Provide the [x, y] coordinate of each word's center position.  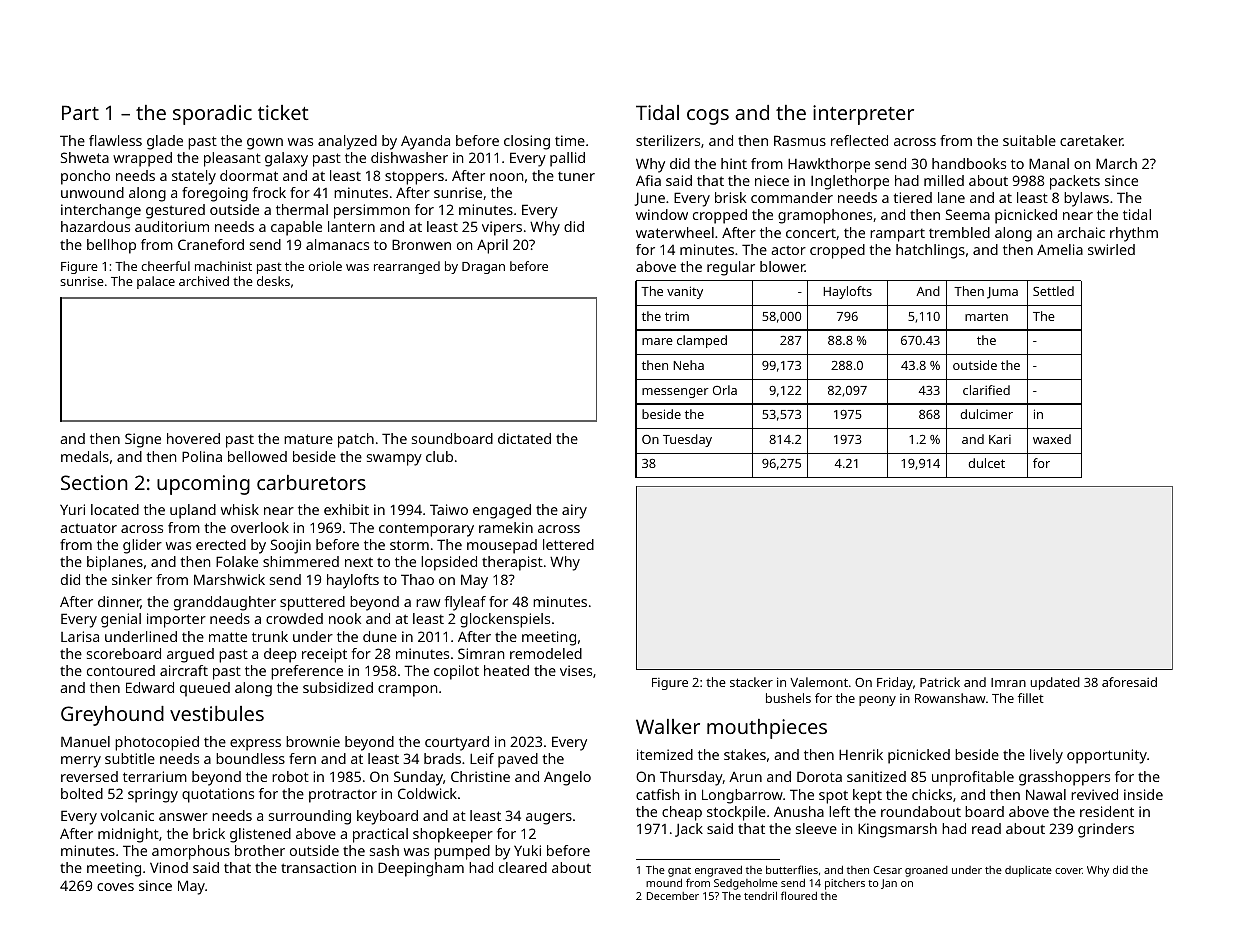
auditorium [172, 226]
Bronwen [421, 244]
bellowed [257, 456]
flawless [115, 140]
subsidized [338, 687]
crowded [294, 618]
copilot [456, 672]
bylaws [1086, 199]
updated [1055, 683]
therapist [512, 563]
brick [209, 833]
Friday [895, 683]
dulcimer [986, 414]
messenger [675, 393]
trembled [959, 232]
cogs [708, 117]
